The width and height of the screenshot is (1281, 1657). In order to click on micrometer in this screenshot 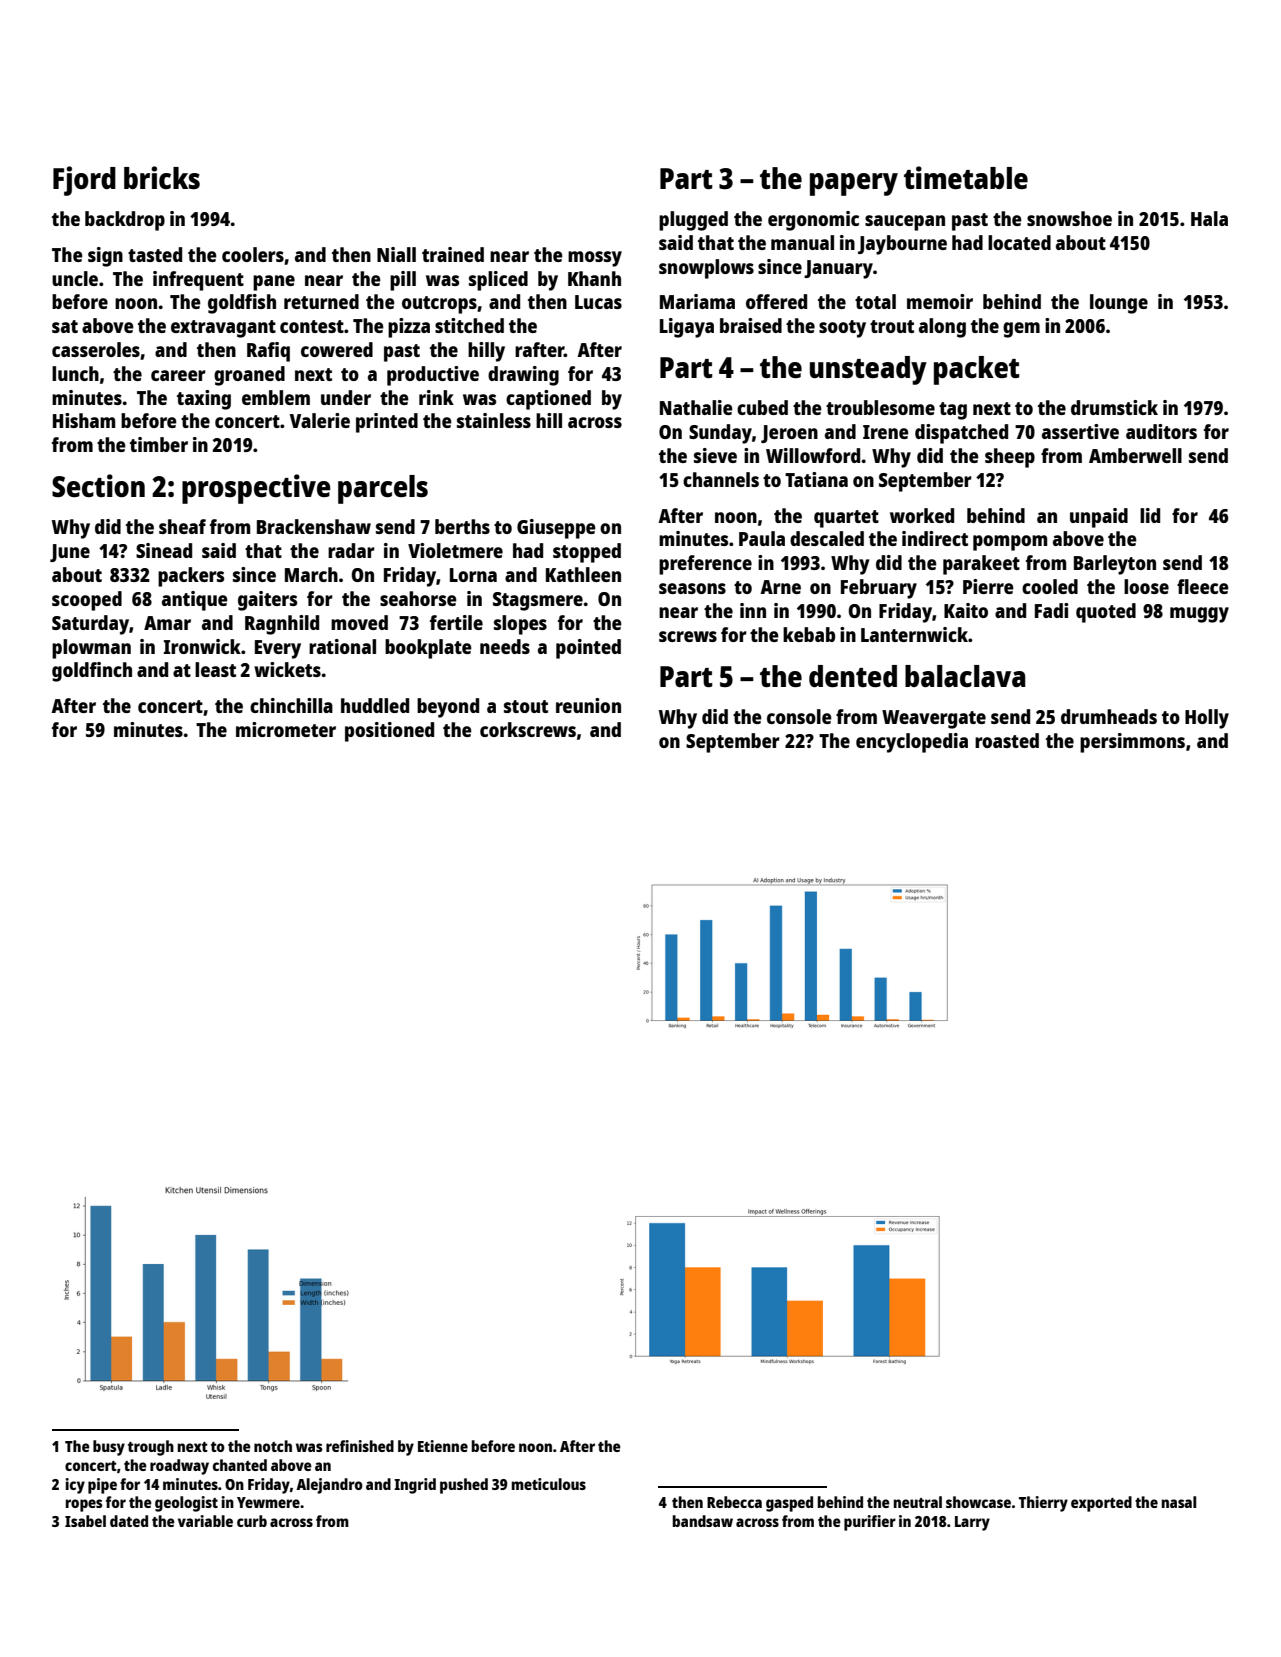, I will do `click(286, 729)`.
